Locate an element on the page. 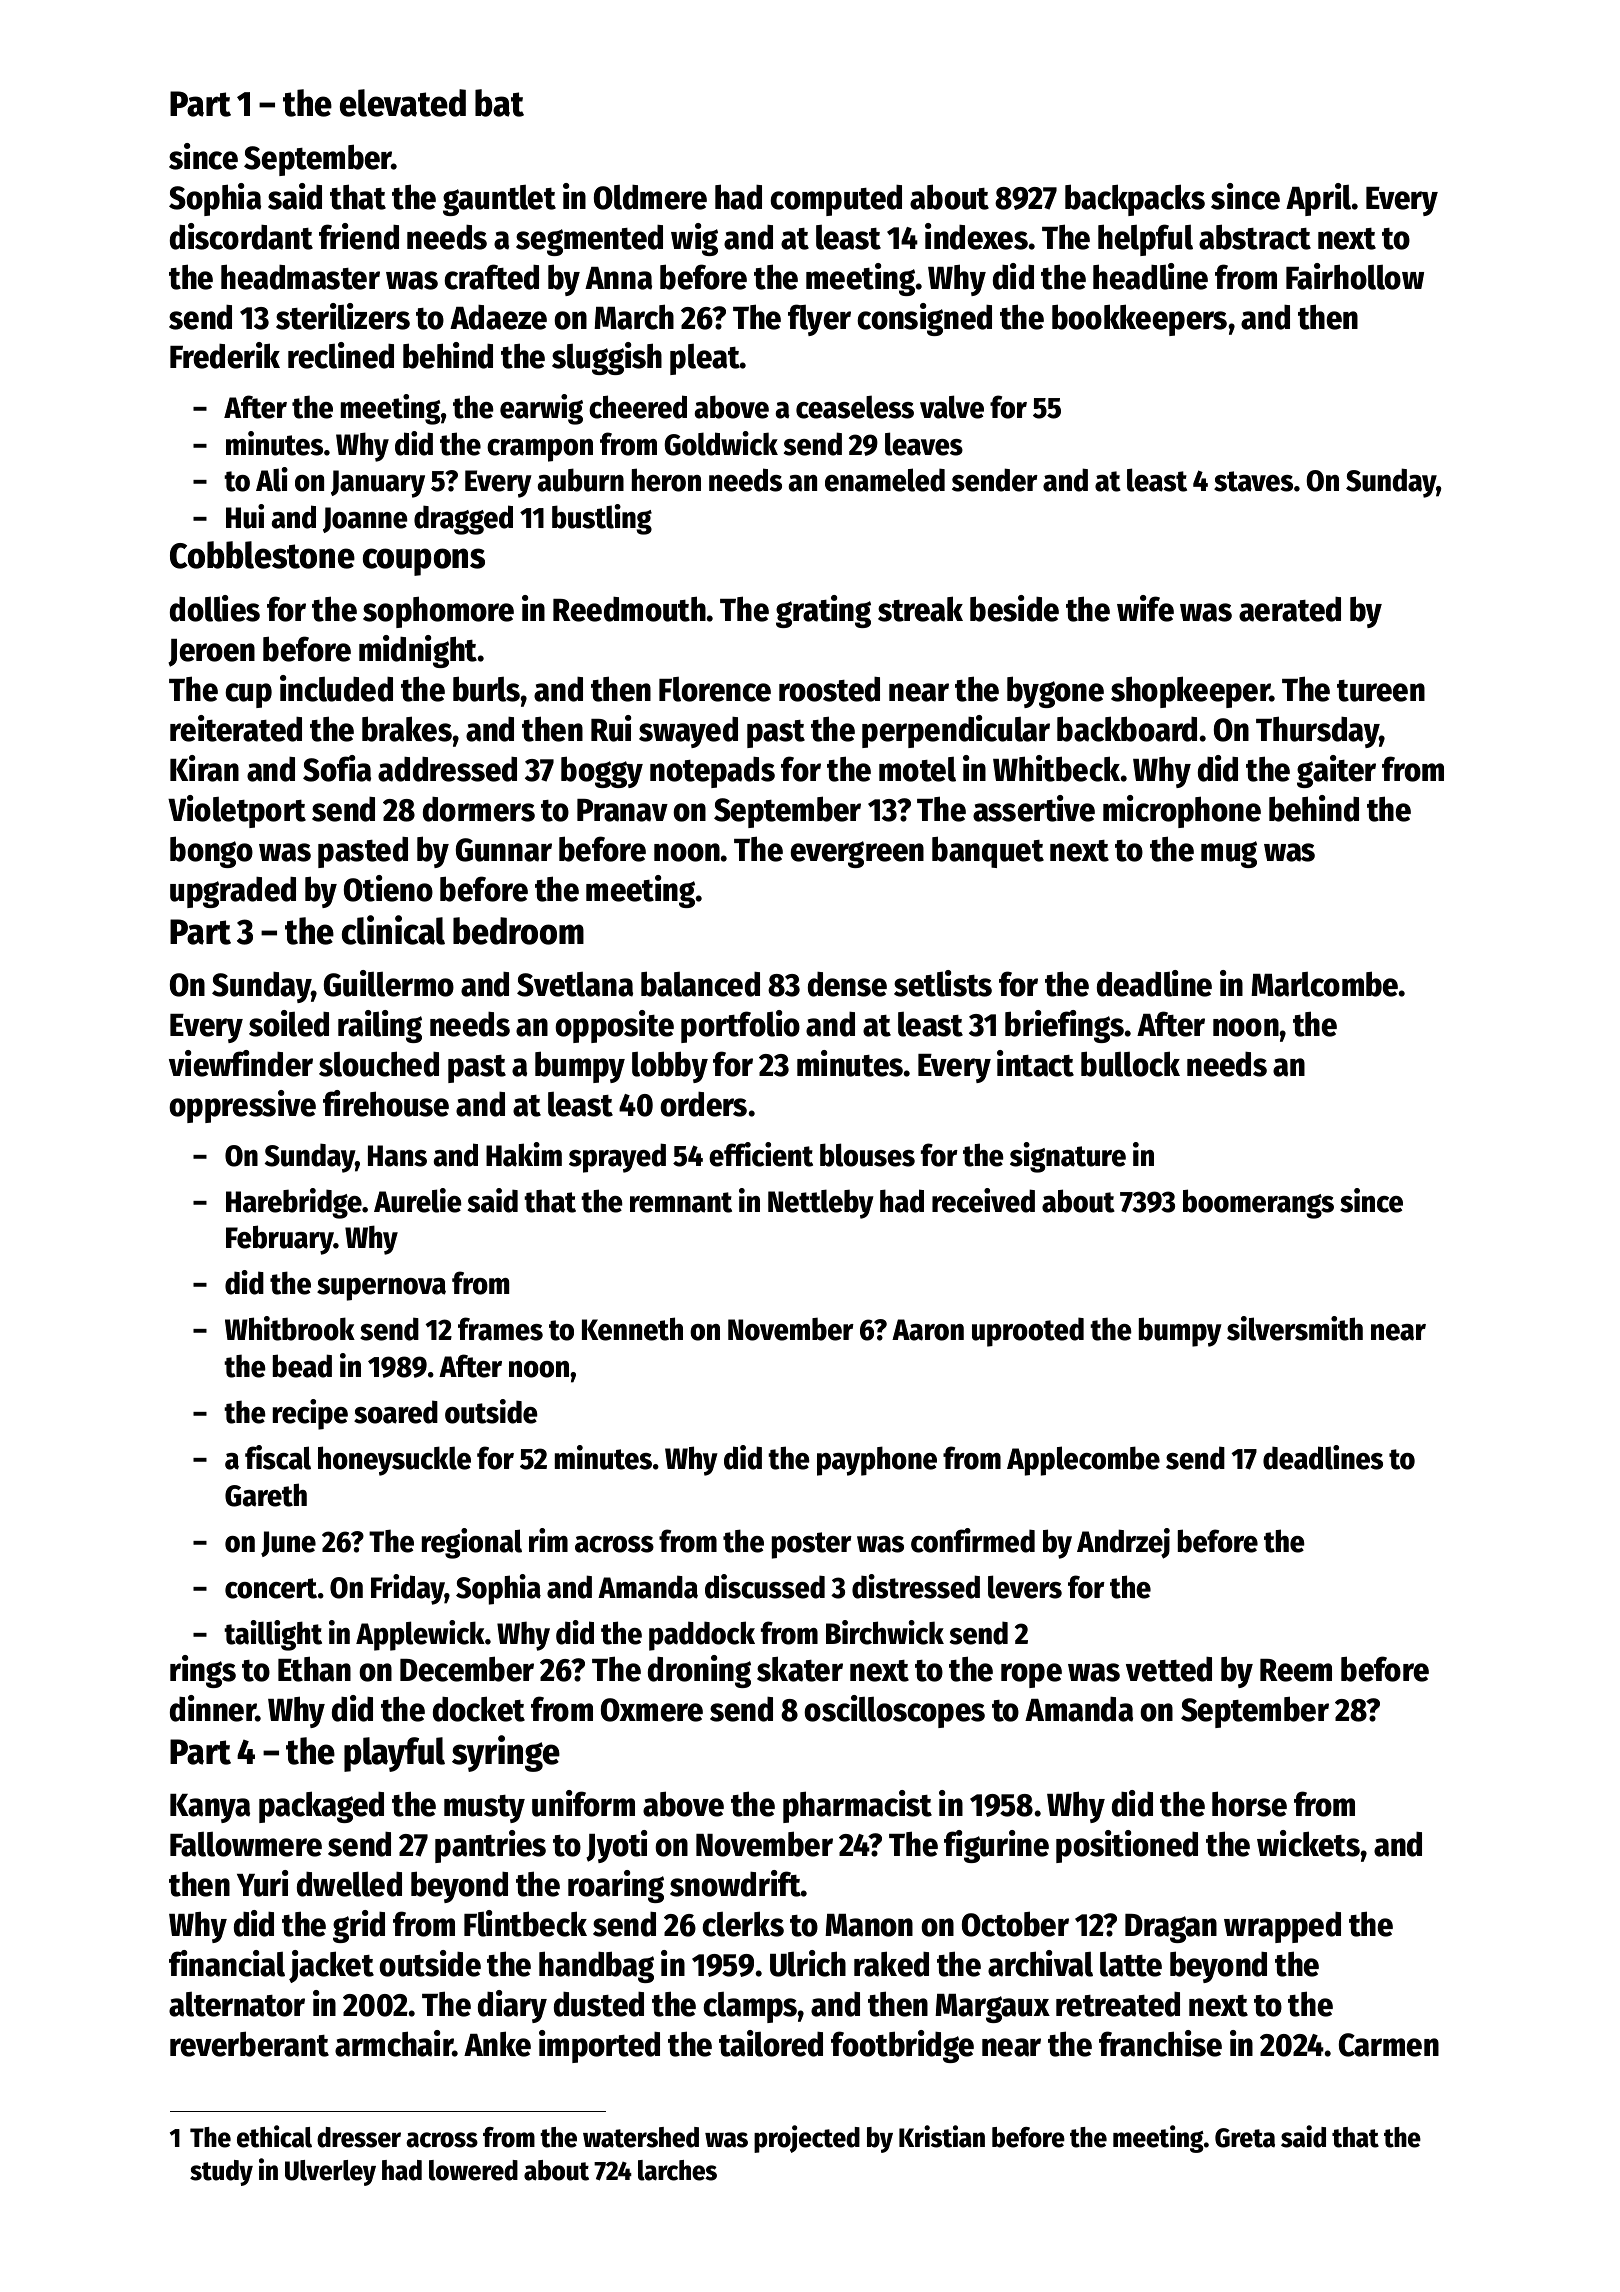 This image has width=1620, height=2292. Flintbeck is located at coordinates (525, 1923).
